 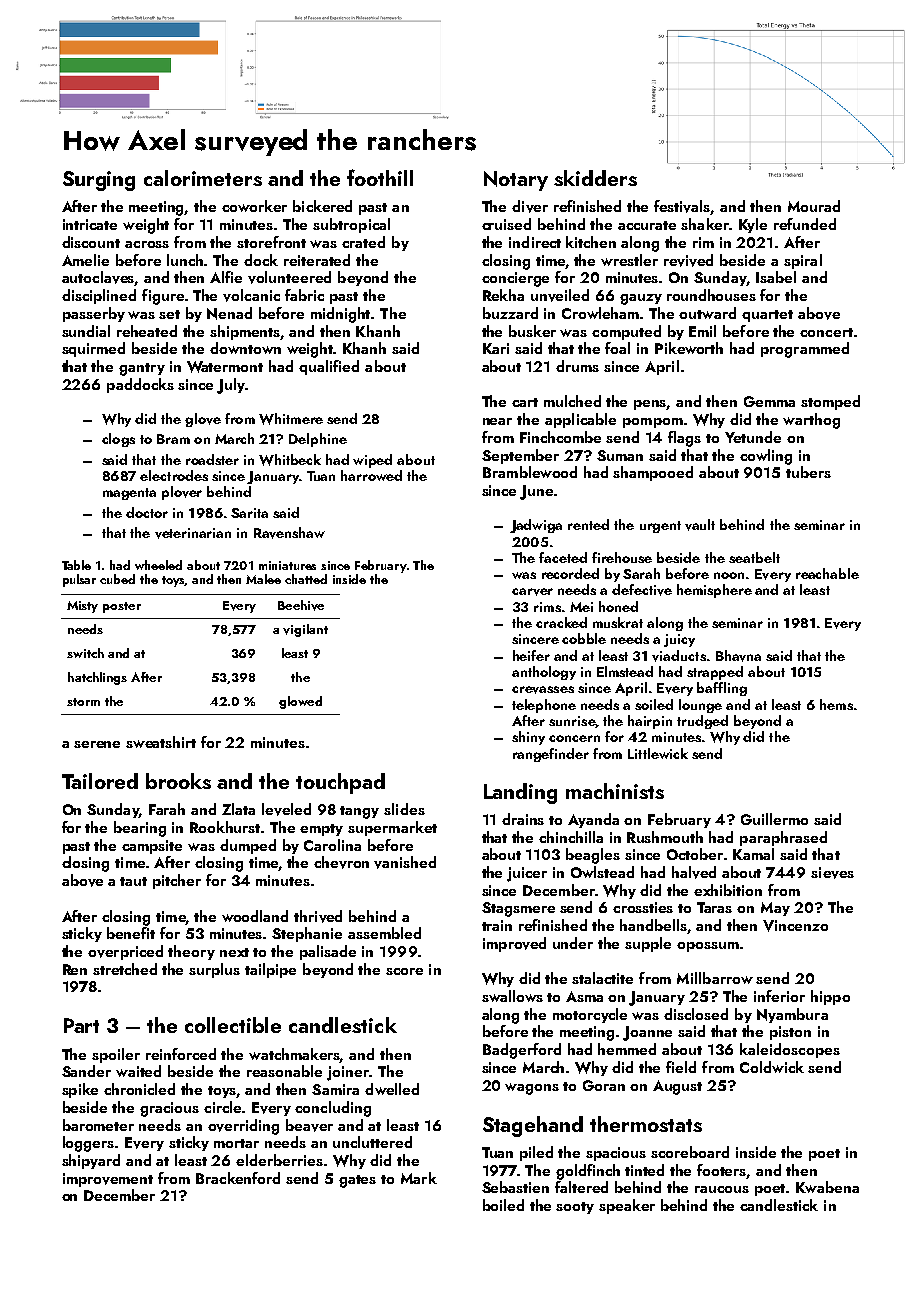 I want to click on gates, so click(x=357, y=1181).
